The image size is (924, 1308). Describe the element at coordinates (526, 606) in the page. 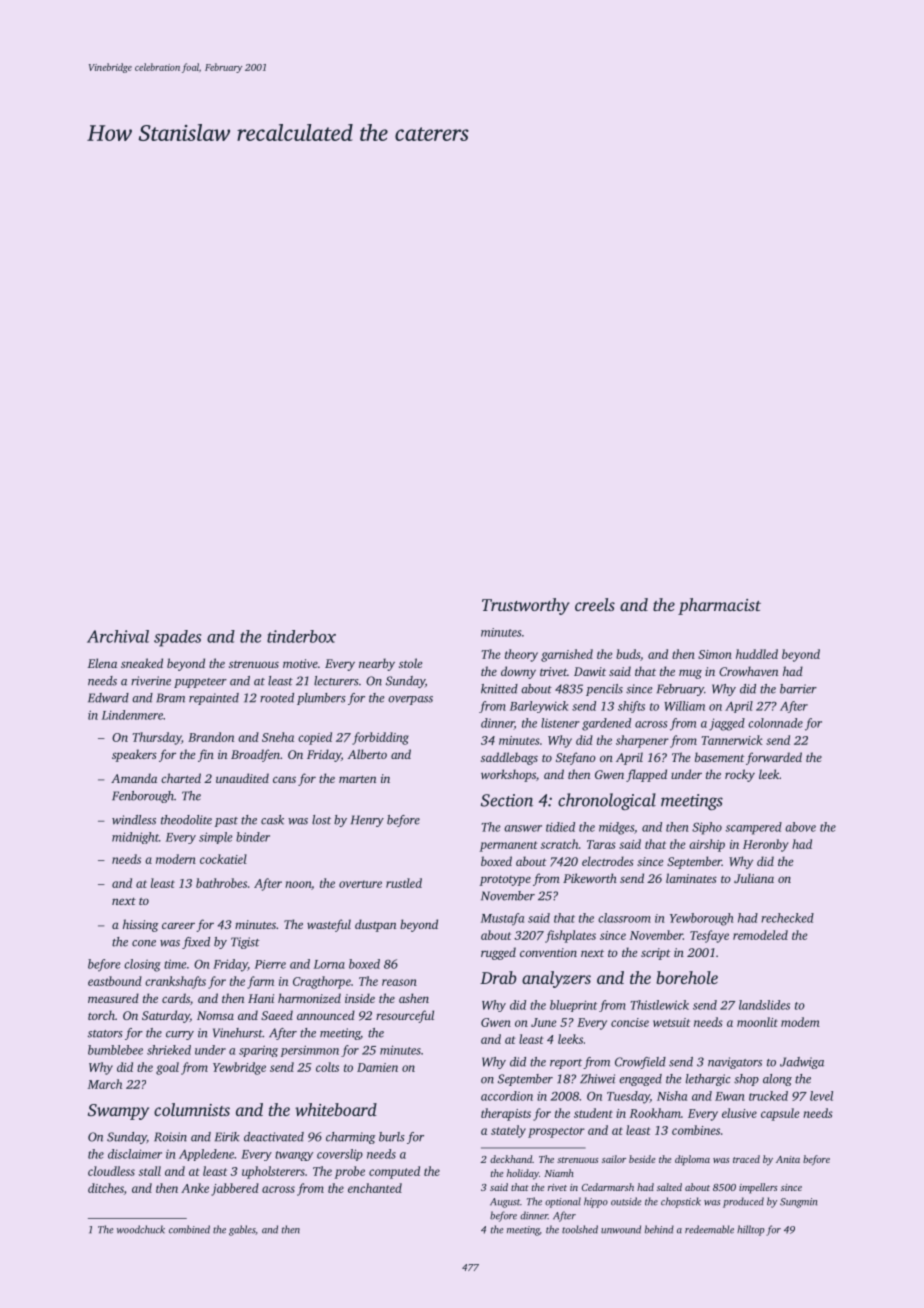

I see `Trustworthy` at that location.
